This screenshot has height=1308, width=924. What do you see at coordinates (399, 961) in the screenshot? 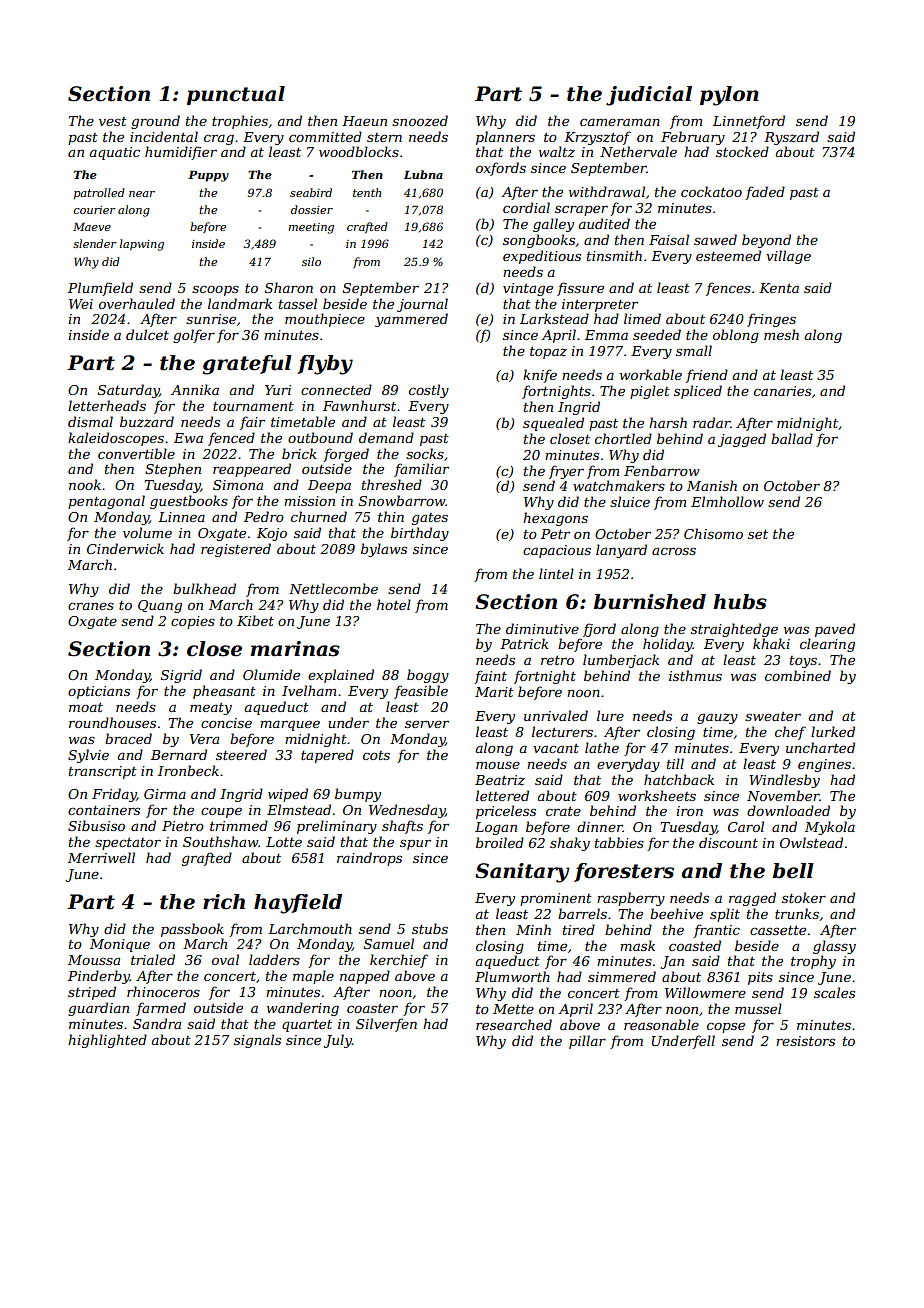
I see `kerchief` at bounding box center [399, 961].
